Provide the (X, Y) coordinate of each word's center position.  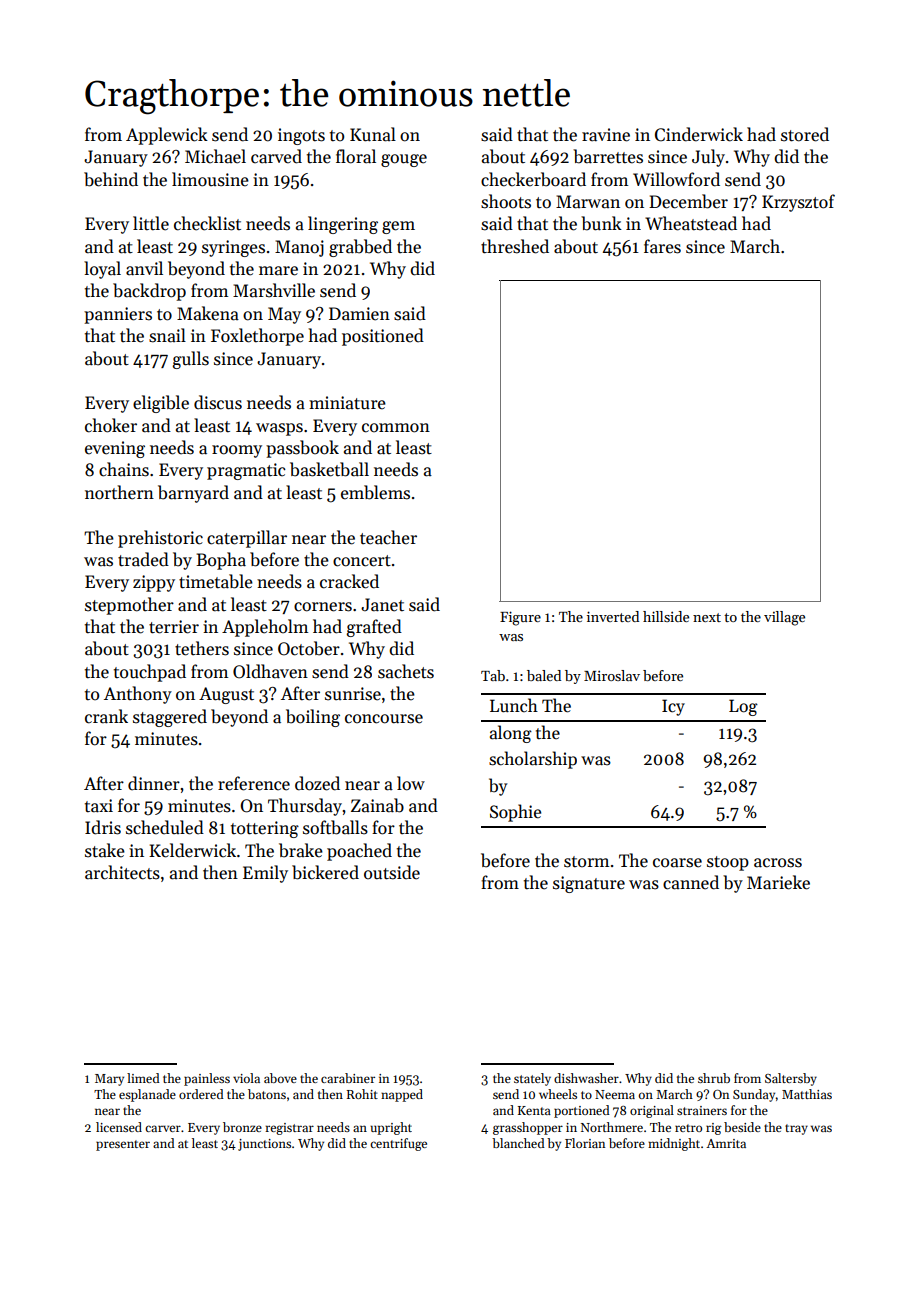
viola (246, 1078)
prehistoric (160, 539)
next (707, 617)
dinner (154, 783)
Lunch (514, 705)
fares (662, 246)
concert (362, 561)
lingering (343, 225)
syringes (233, 248)
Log (743, 707)
